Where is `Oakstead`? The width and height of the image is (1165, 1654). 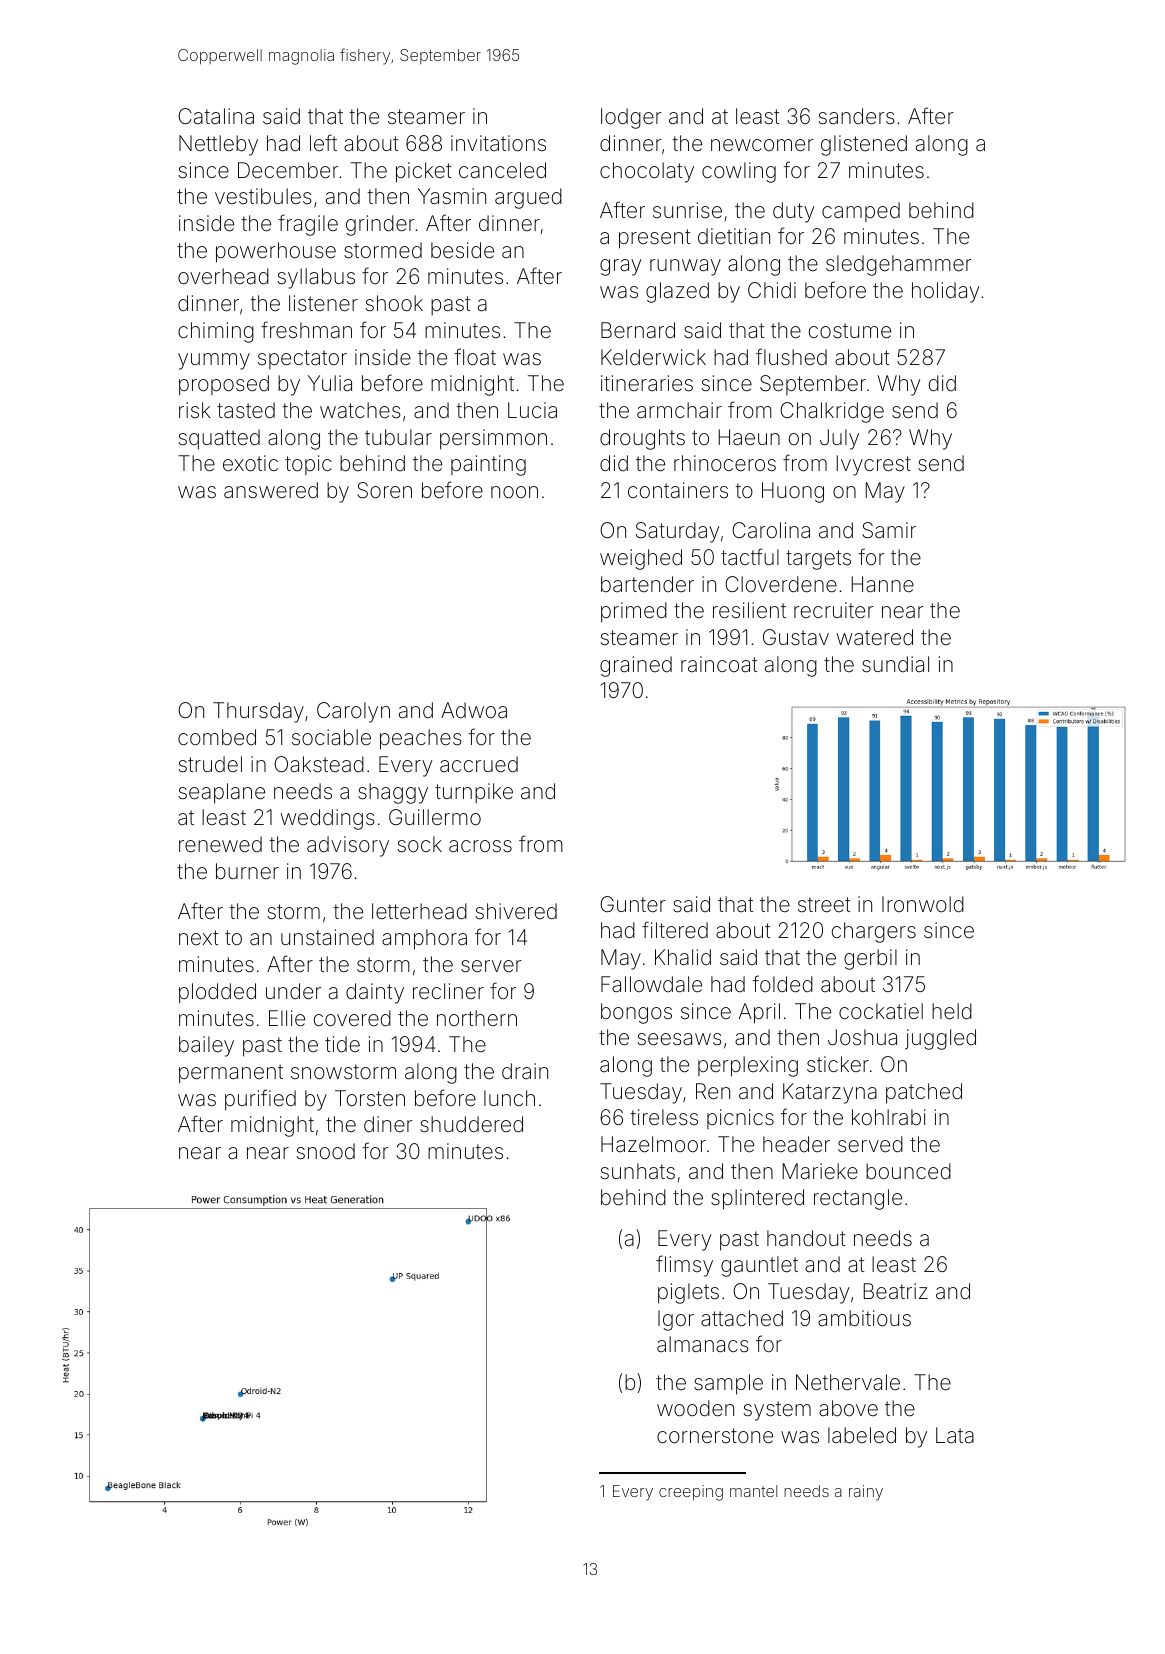 Oakstead is located at coordinates (319, 764).
